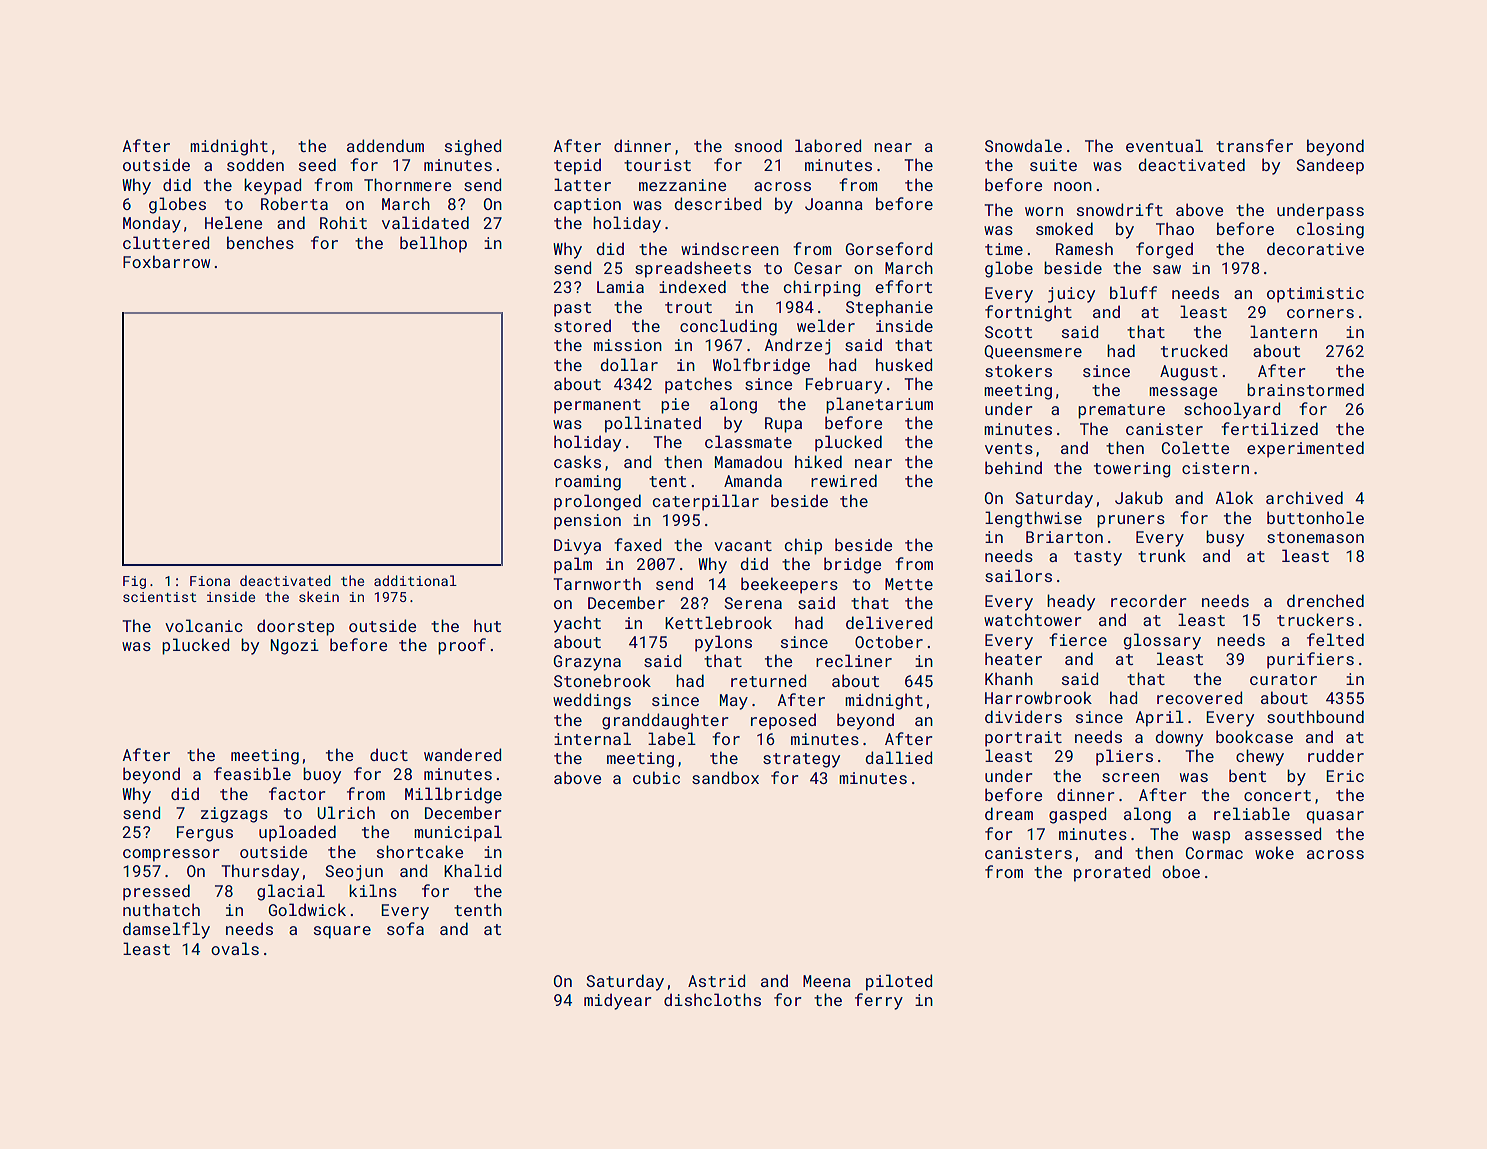 The height and width of the page is (1149, 1487). I want to click on described, so click(718, 203).
